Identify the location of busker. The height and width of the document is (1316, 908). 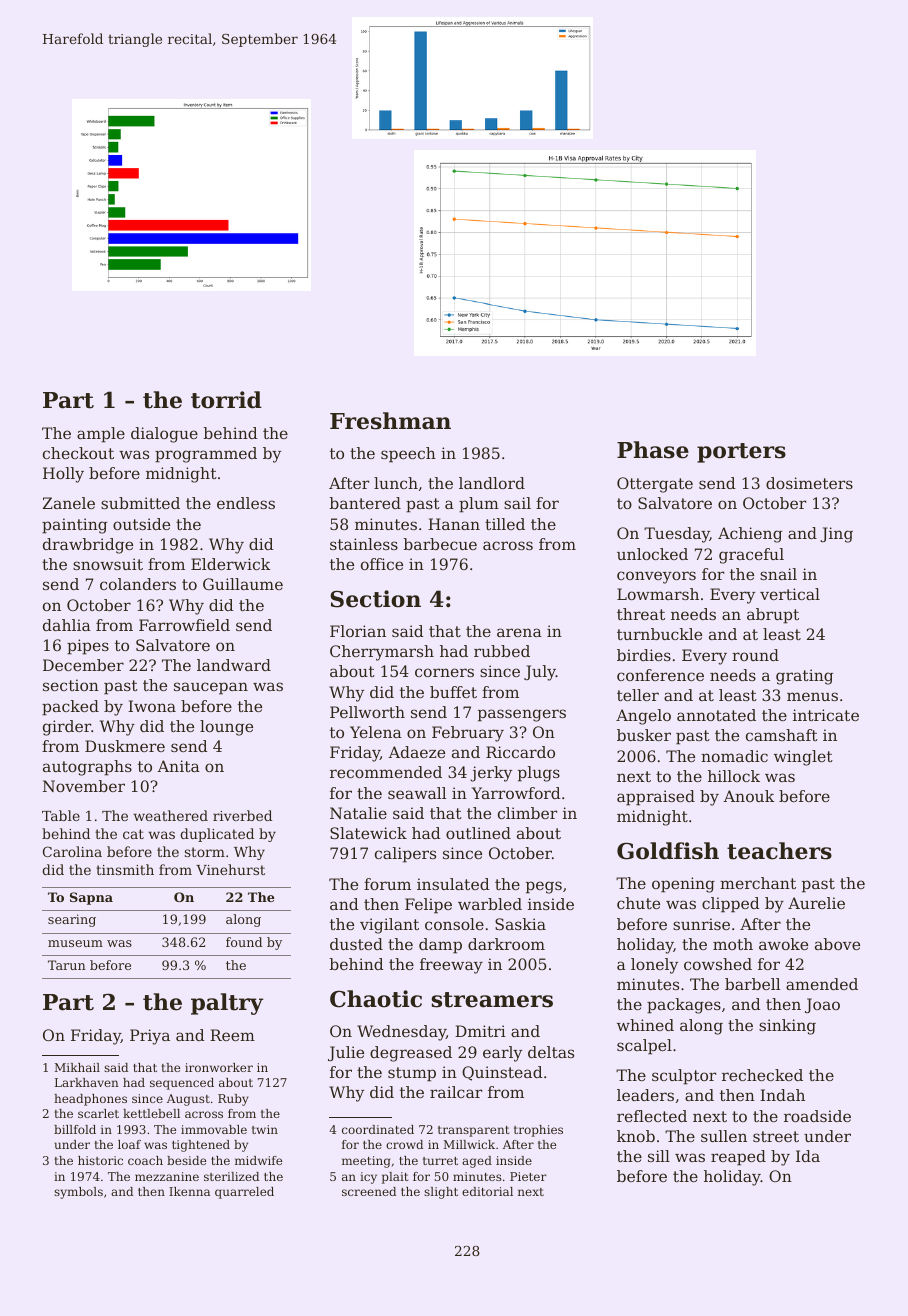
(644, 735).
